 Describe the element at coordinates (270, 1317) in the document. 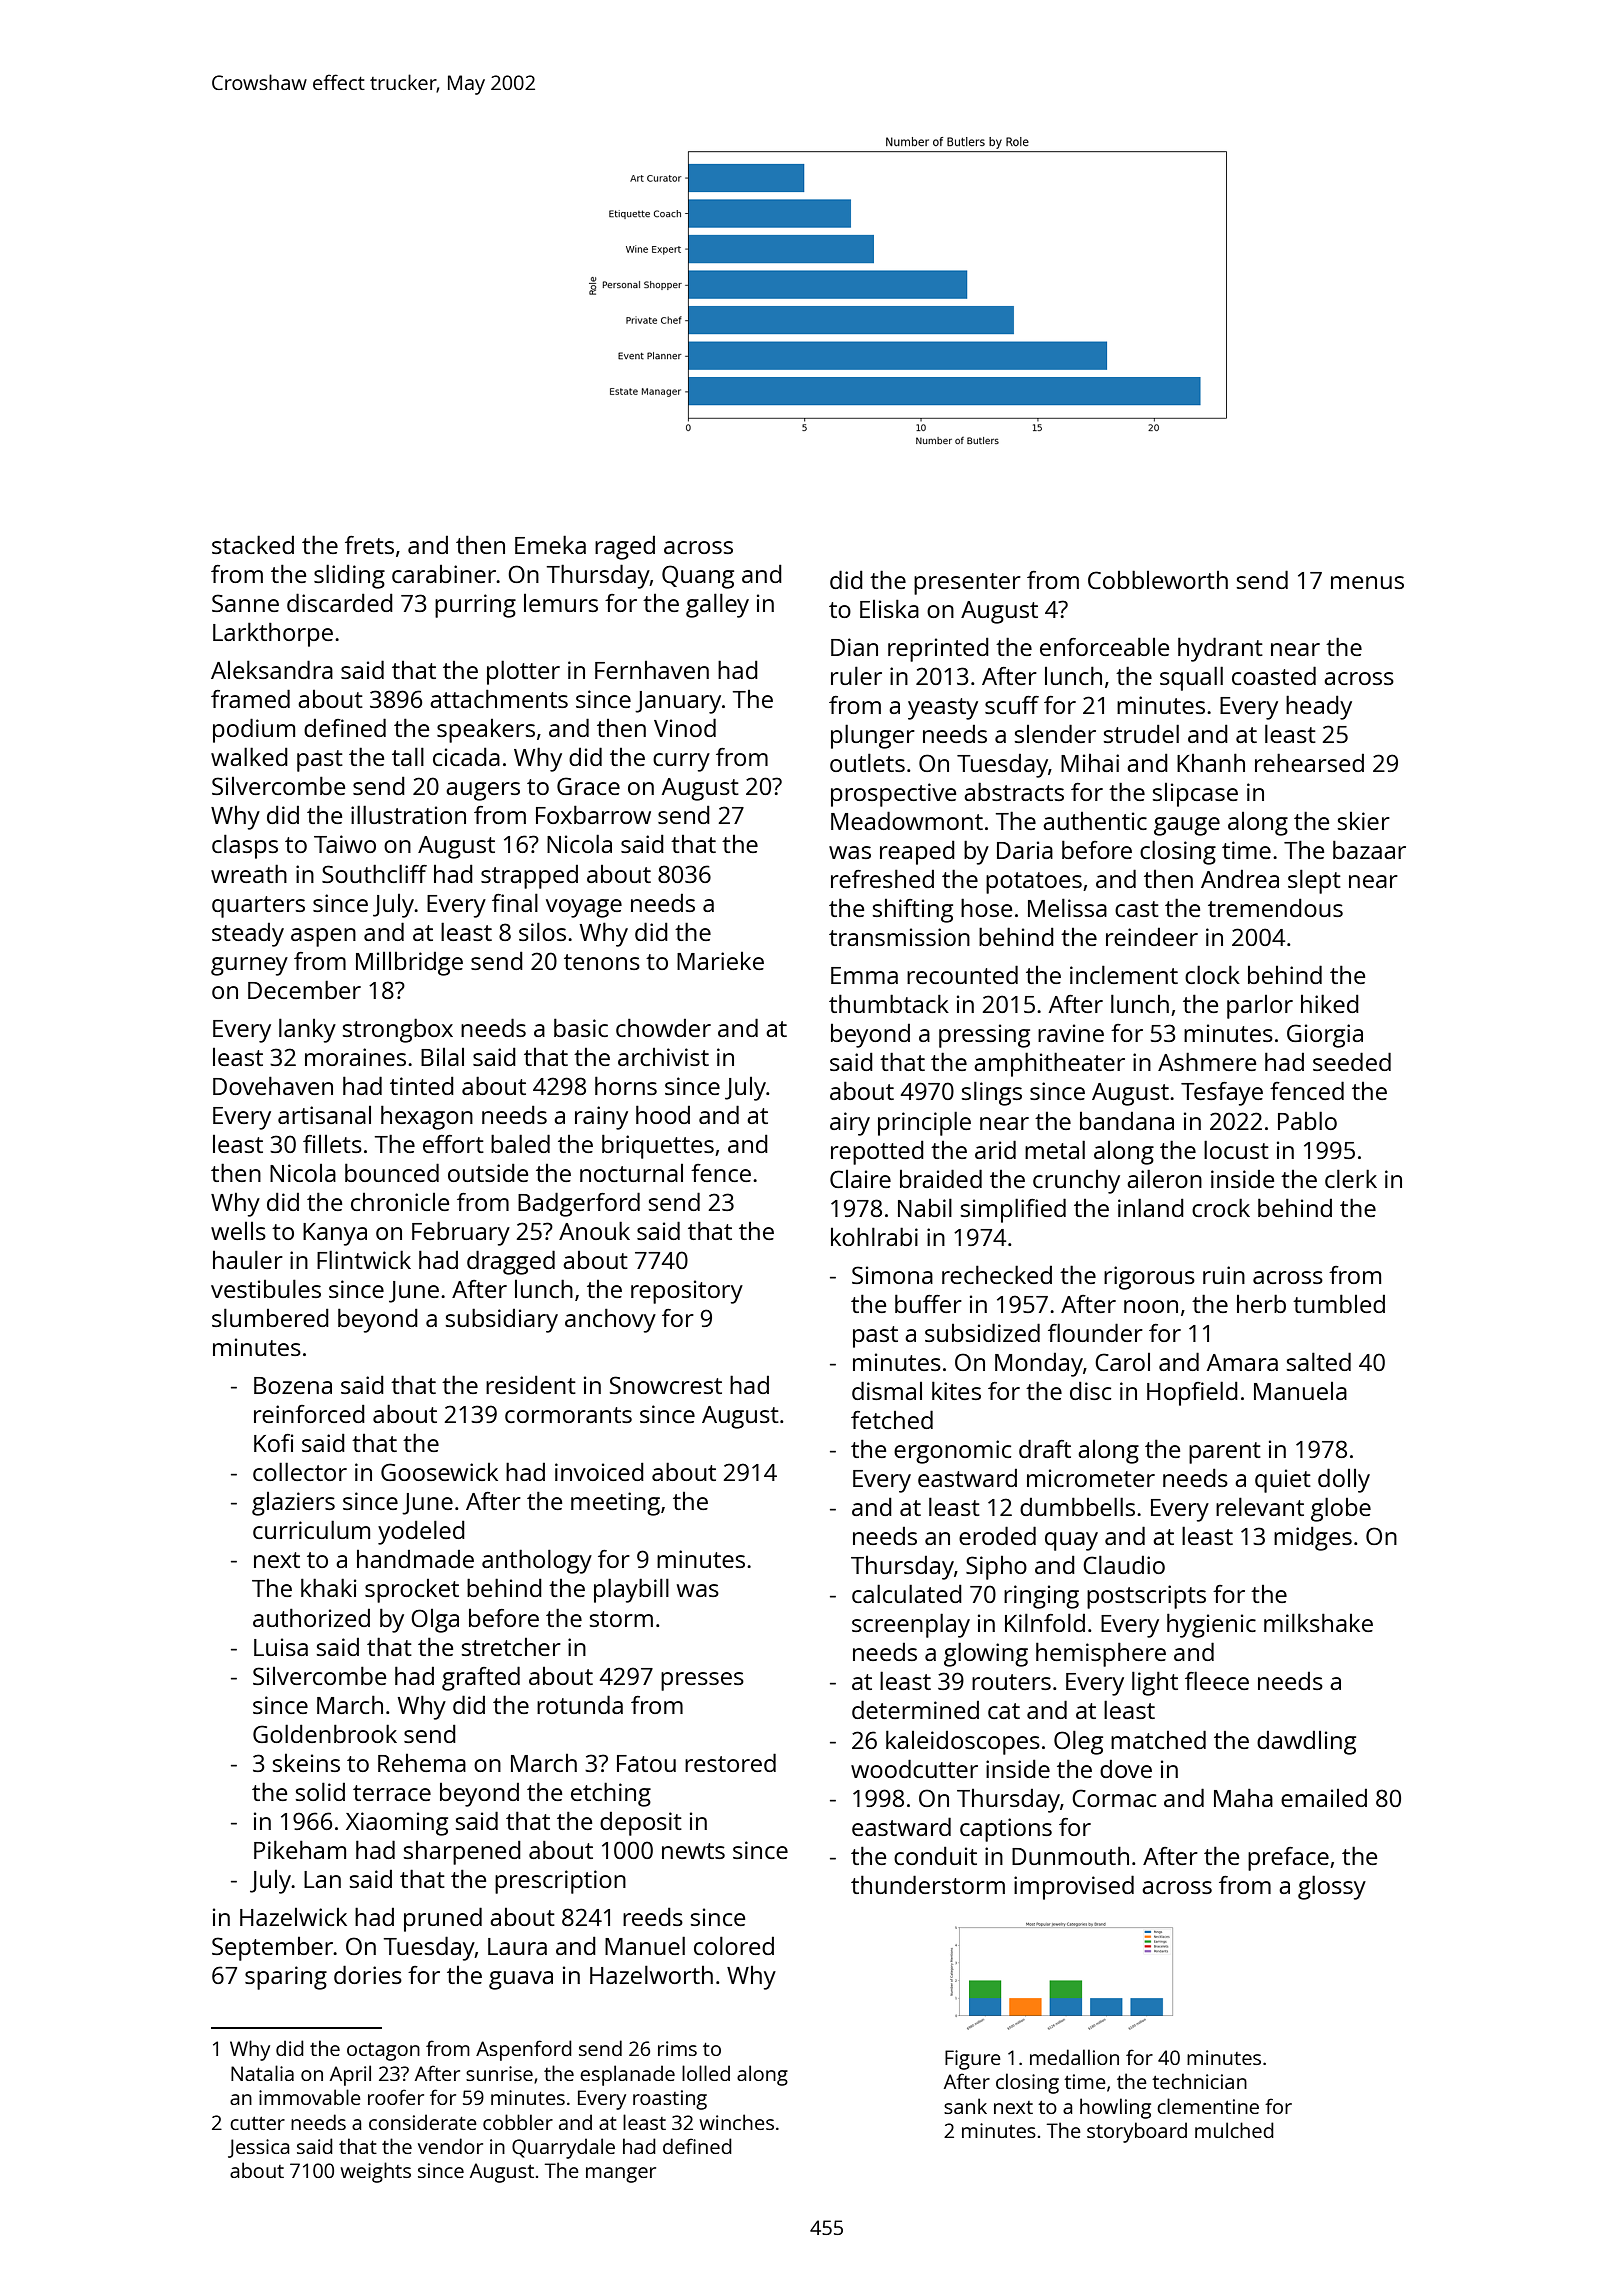

I see `slumbered` at that location.
